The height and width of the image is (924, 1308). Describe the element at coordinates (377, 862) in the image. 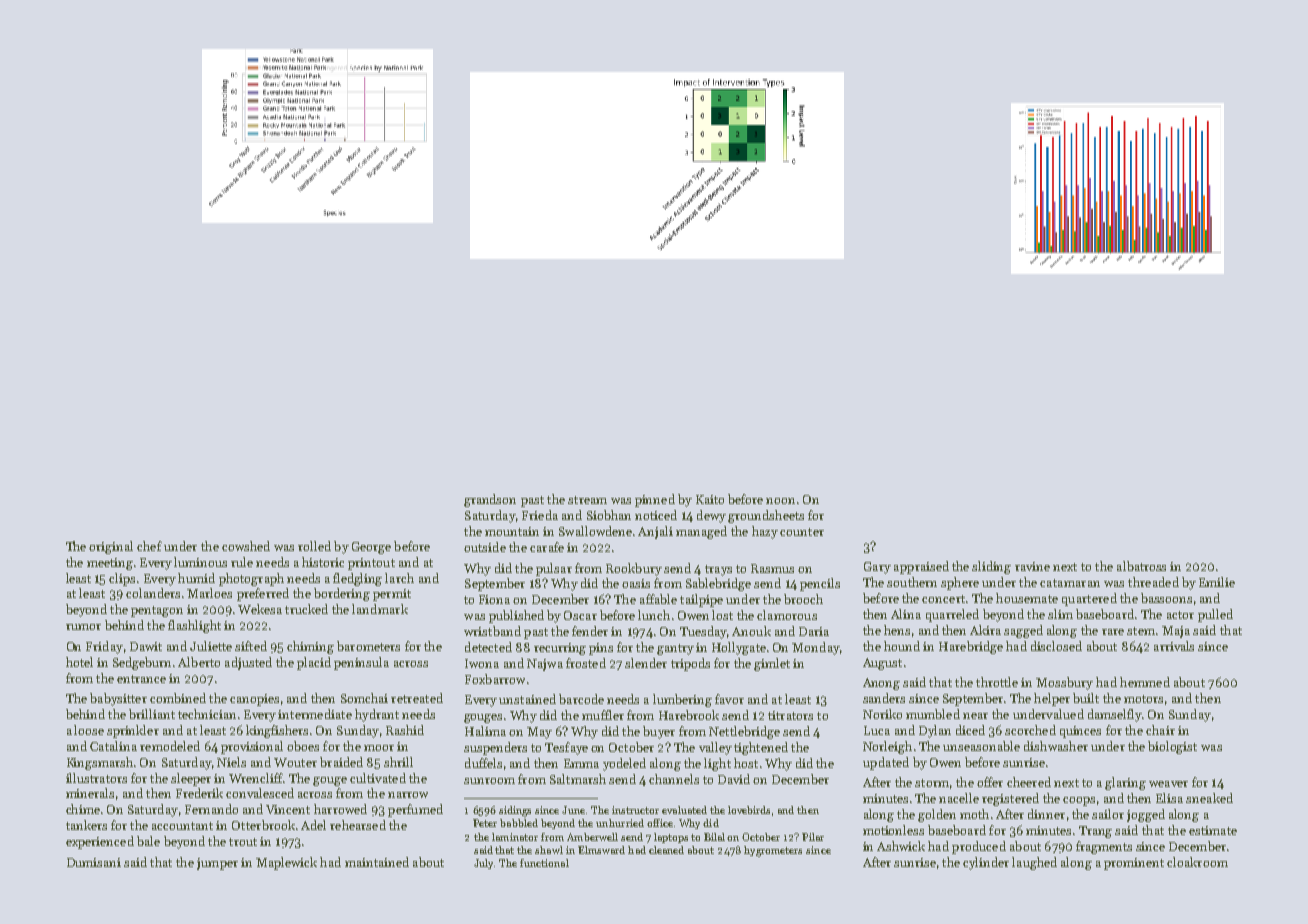

I see `maintained` at that location.
